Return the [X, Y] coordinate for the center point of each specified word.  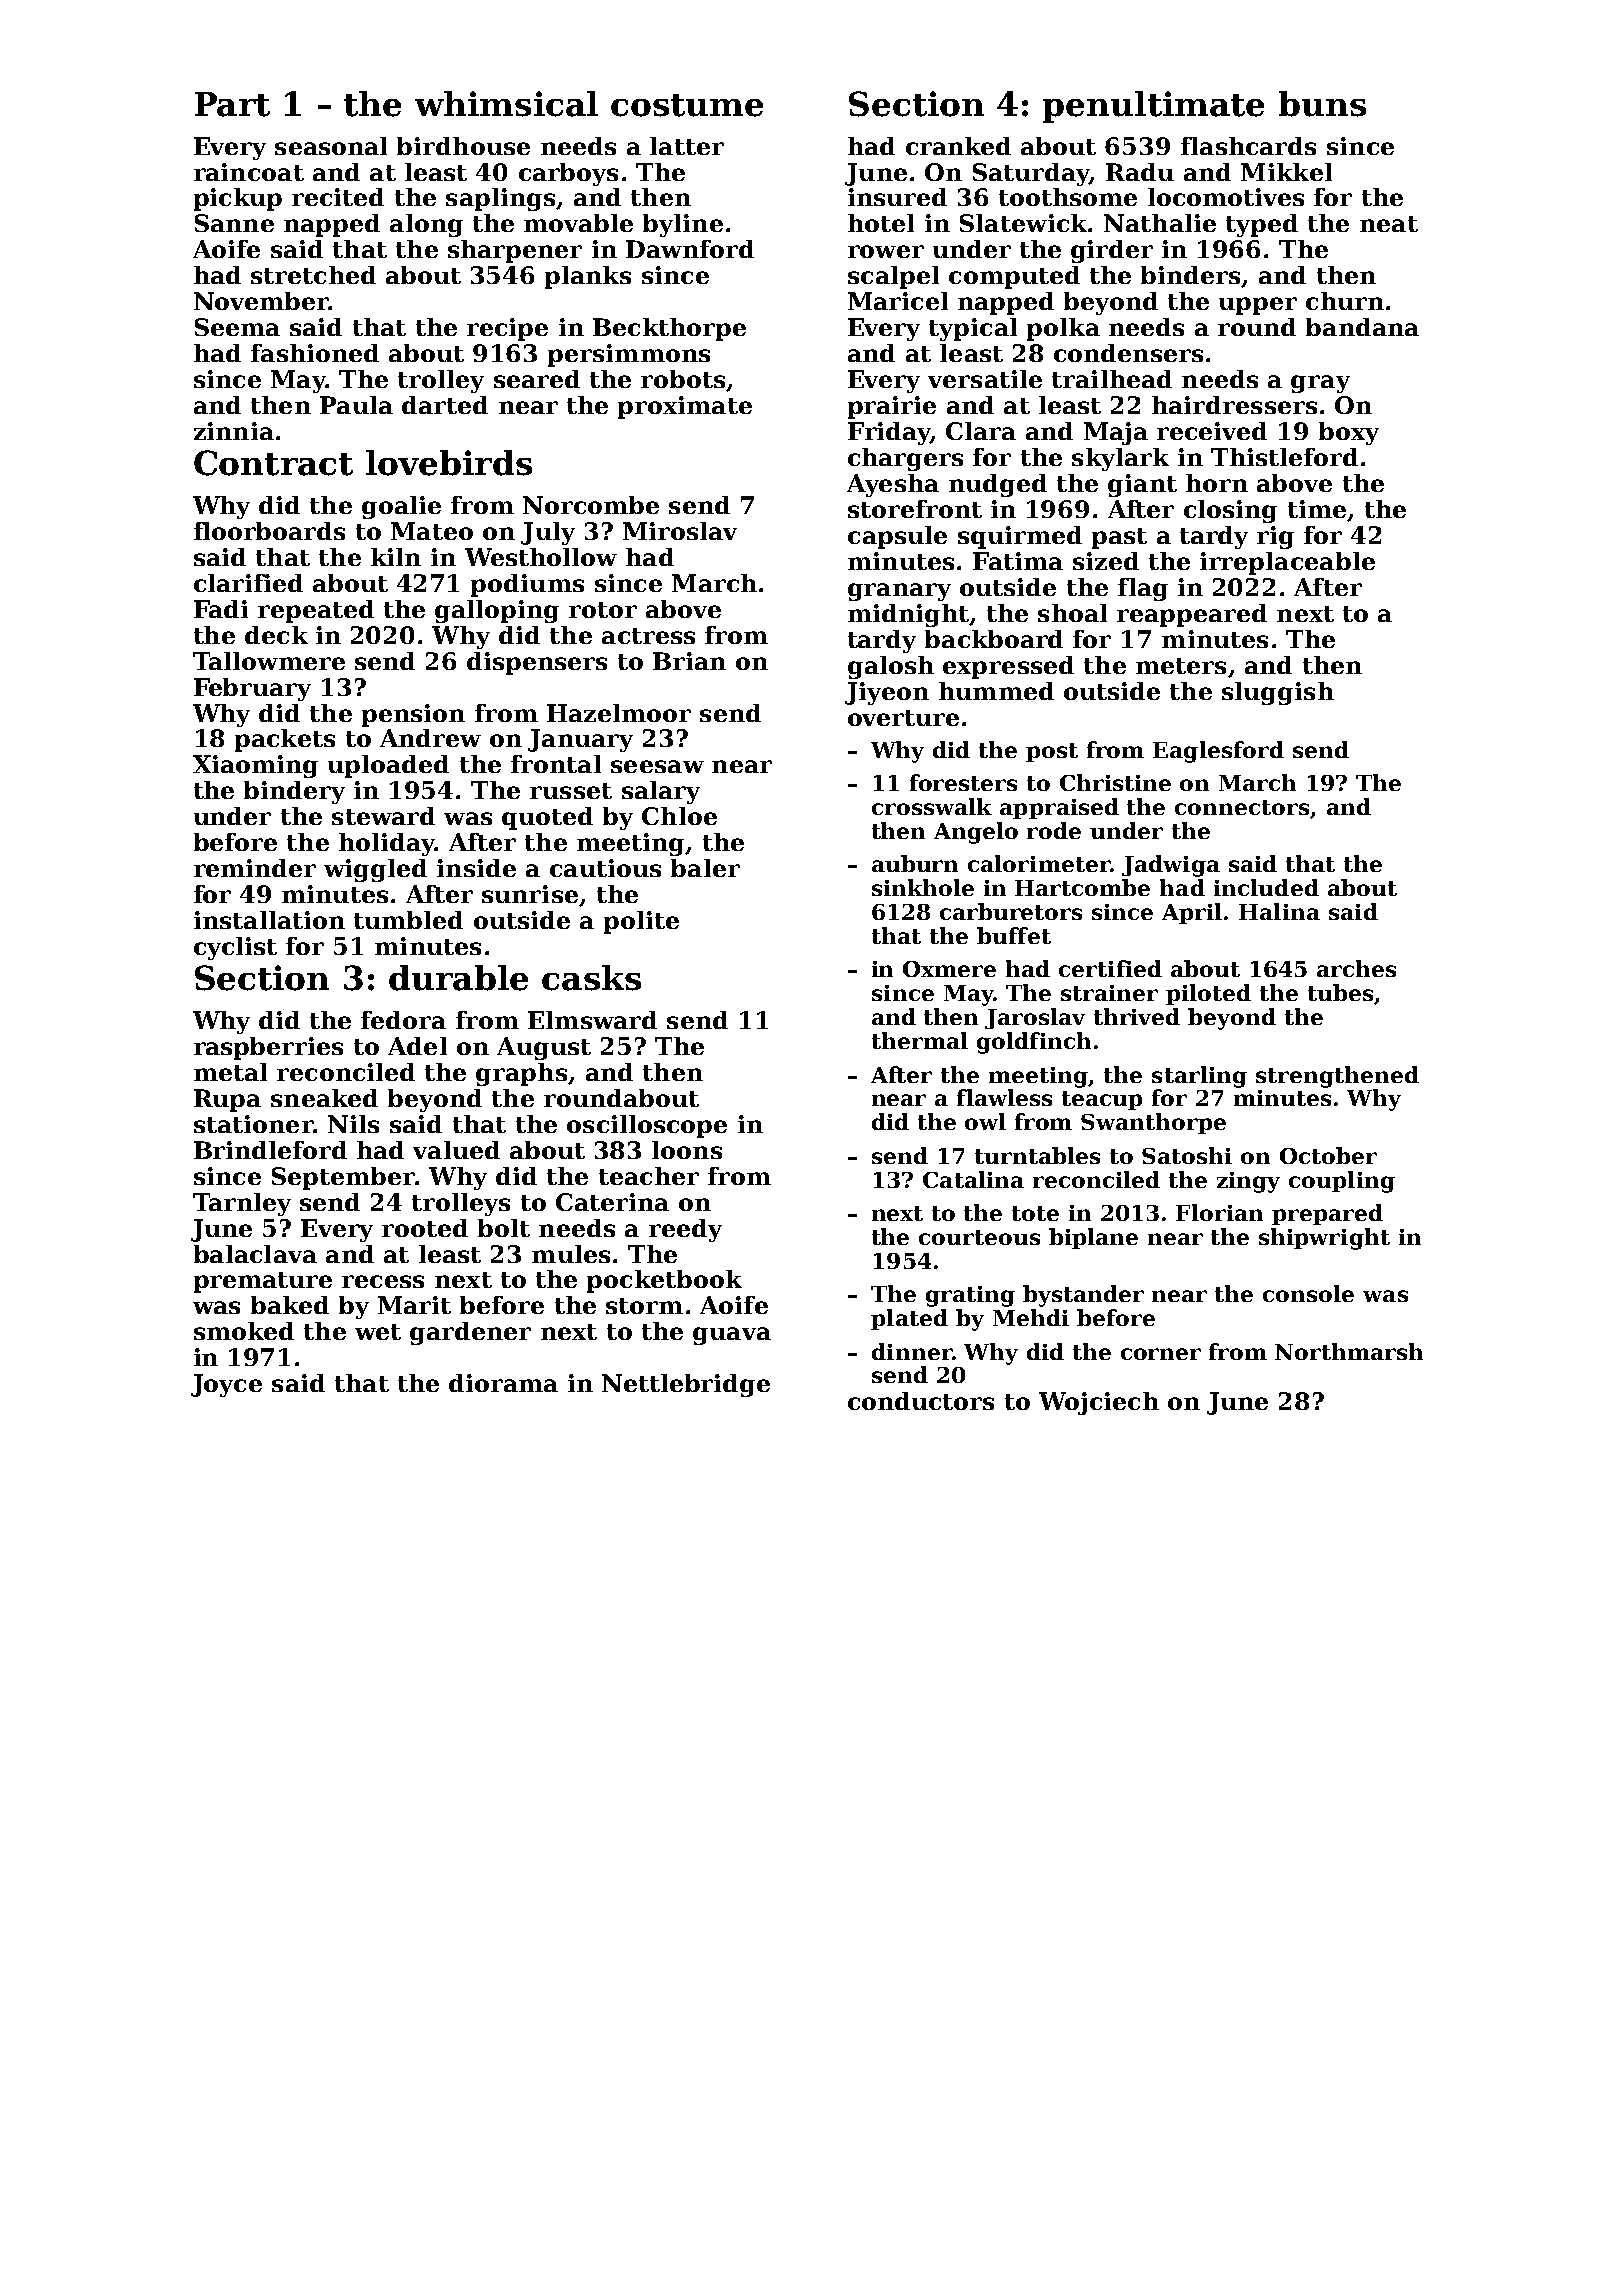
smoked [244, 1331]
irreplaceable [1287, 563]
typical [973, 329]
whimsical [506, 104]
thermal [920, 1040]
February [252, 689]
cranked [958, 146]
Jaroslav [1035, 1018]
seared [537, 379]
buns [1322, 104]
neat [1389, 224]
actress [648, 636]
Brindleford [270, 1150]
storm [644, 1306]
